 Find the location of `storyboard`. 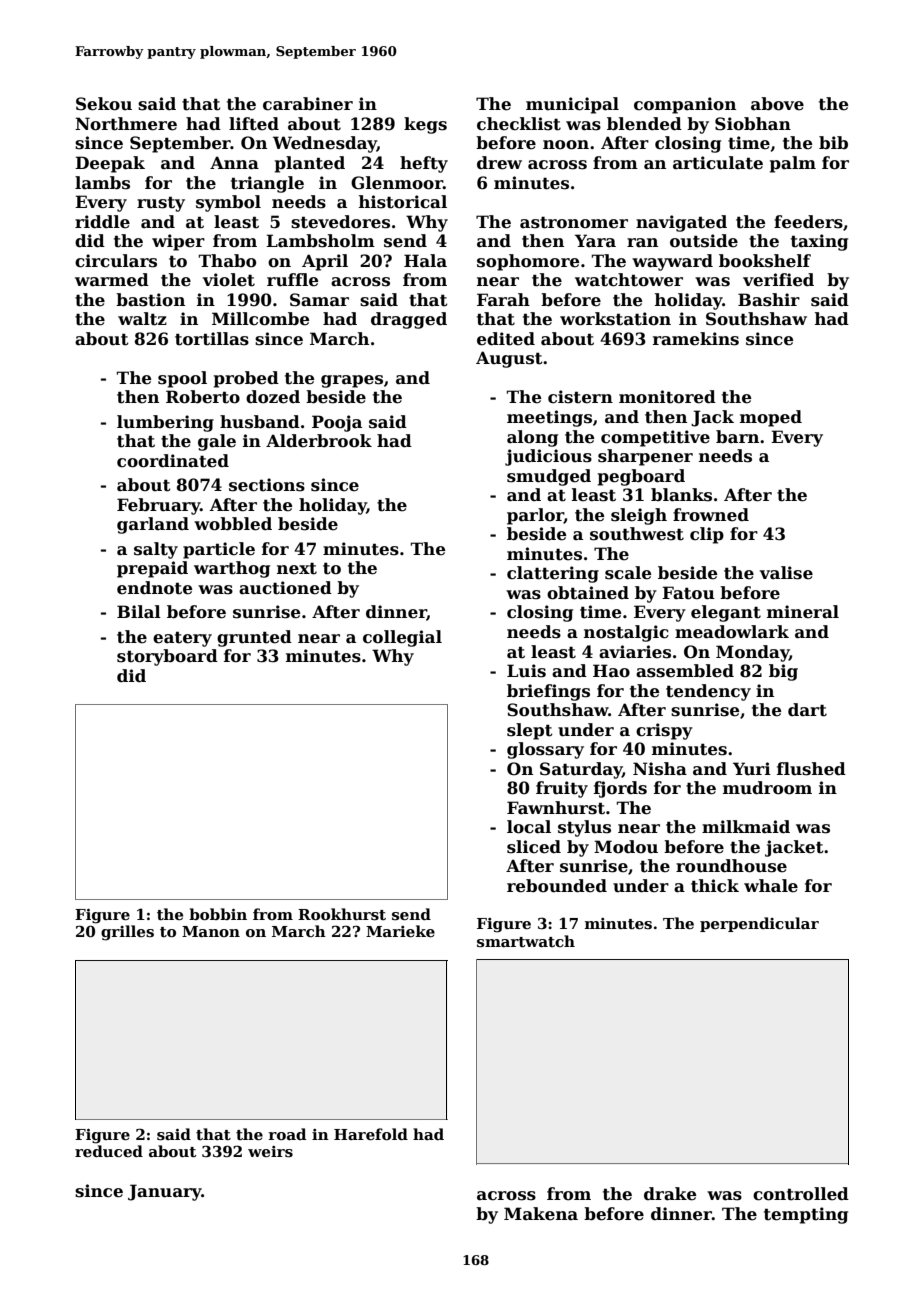

storyboard is located at coordinates (167, 657).
